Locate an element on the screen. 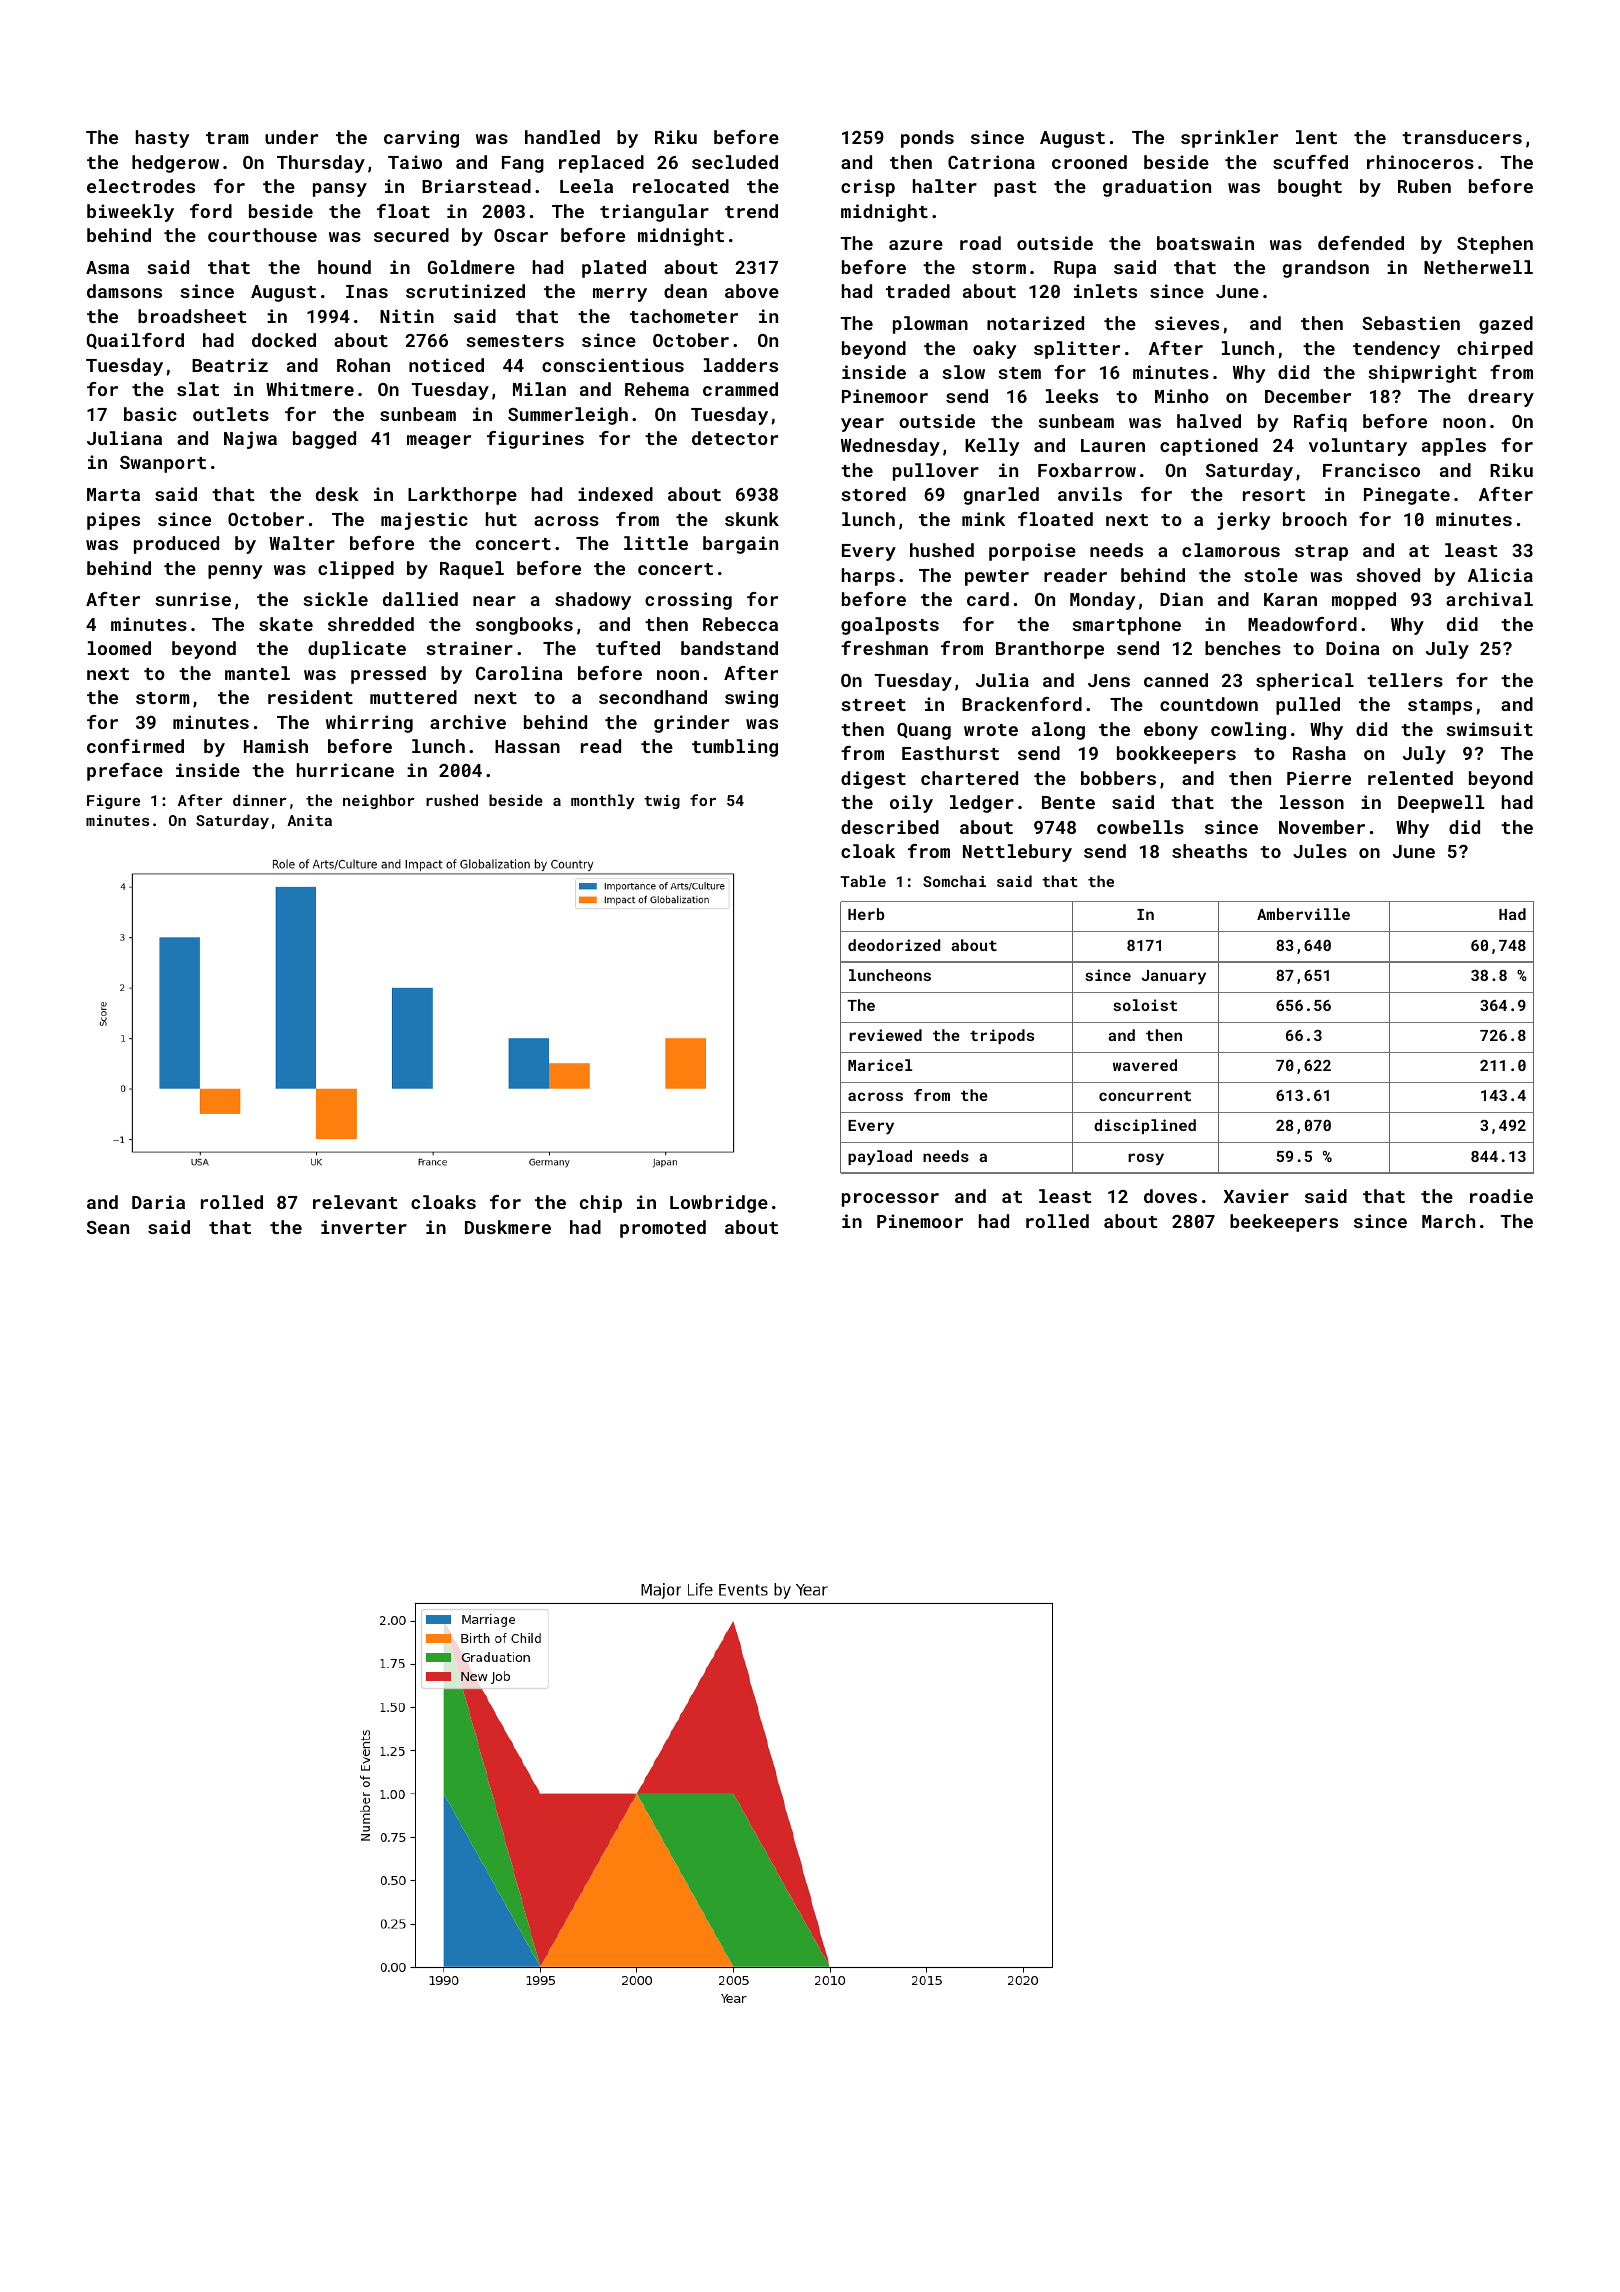 The width and height of the screenshot is (1620, 2292). indexed is located at coordinates (615, 494).
